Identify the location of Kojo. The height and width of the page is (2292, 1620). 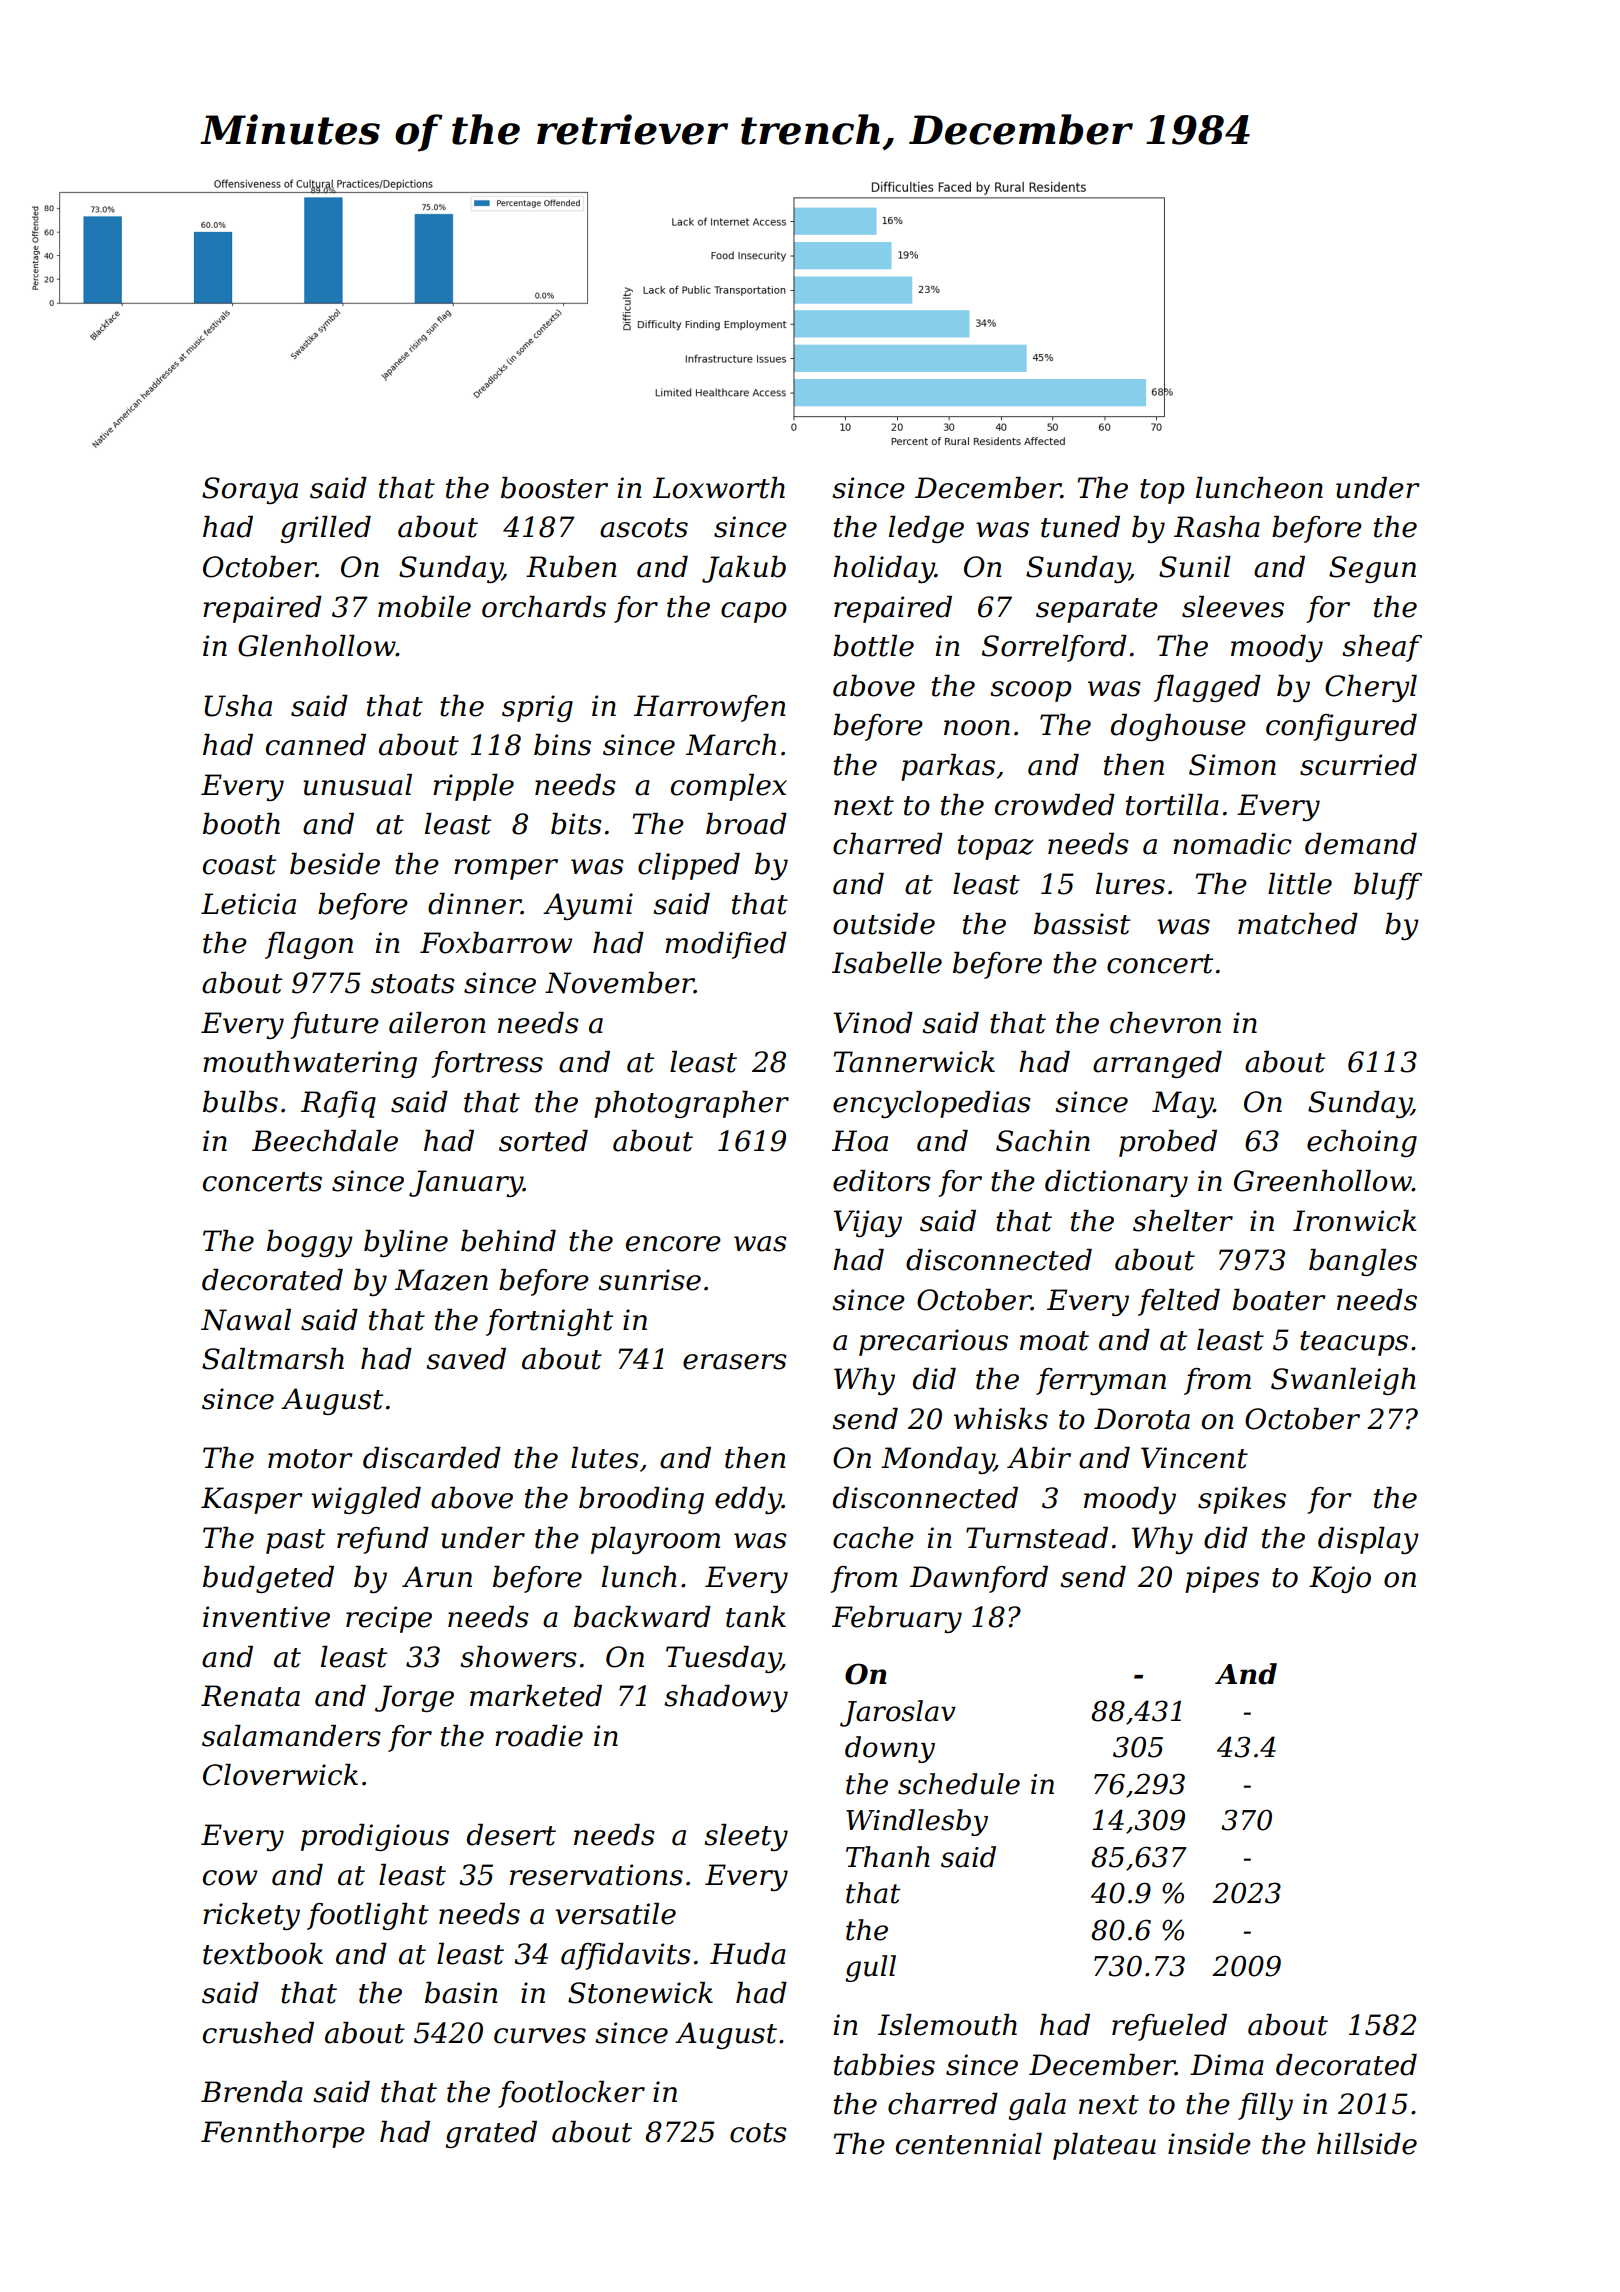
(1340, 1579).
